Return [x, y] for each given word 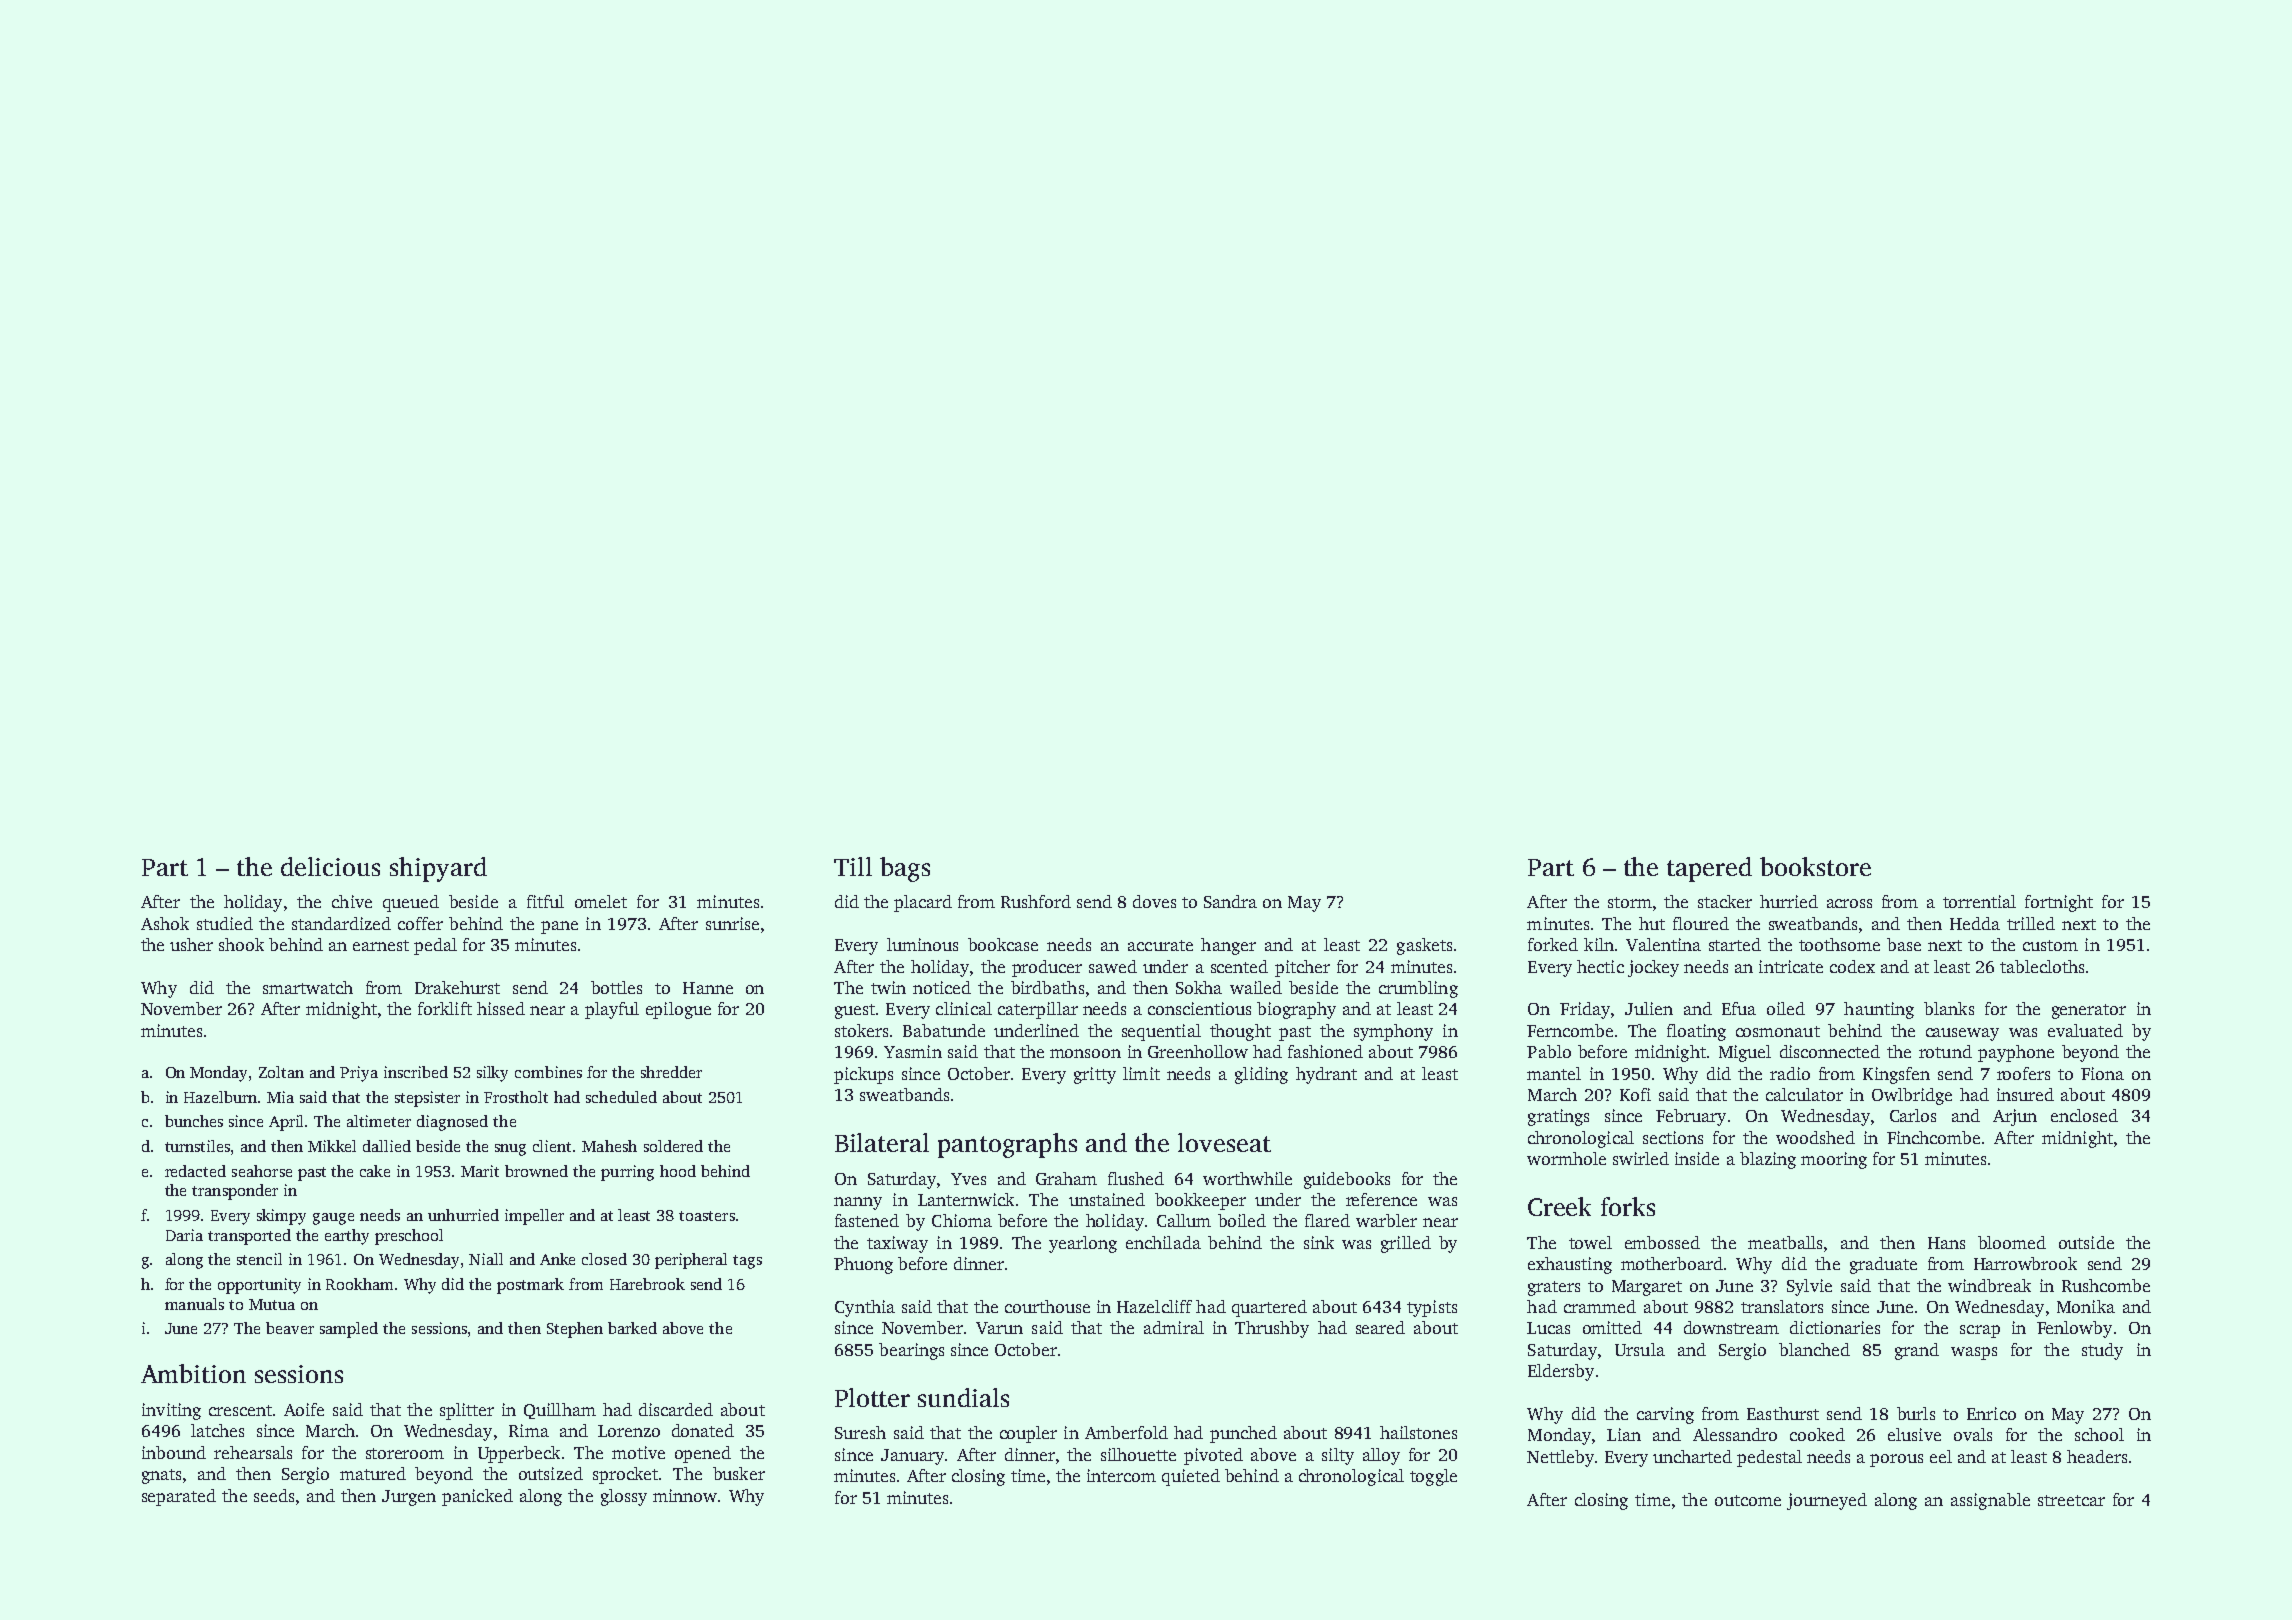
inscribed [416, 1072]
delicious [330, 866]
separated [179, 1497]
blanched [1814, 1349]
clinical [964, 1008]
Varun [999, 1328]
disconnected [1830, 1051]
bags [905, 869]
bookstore [1815, 866]
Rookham [359, 1284]
